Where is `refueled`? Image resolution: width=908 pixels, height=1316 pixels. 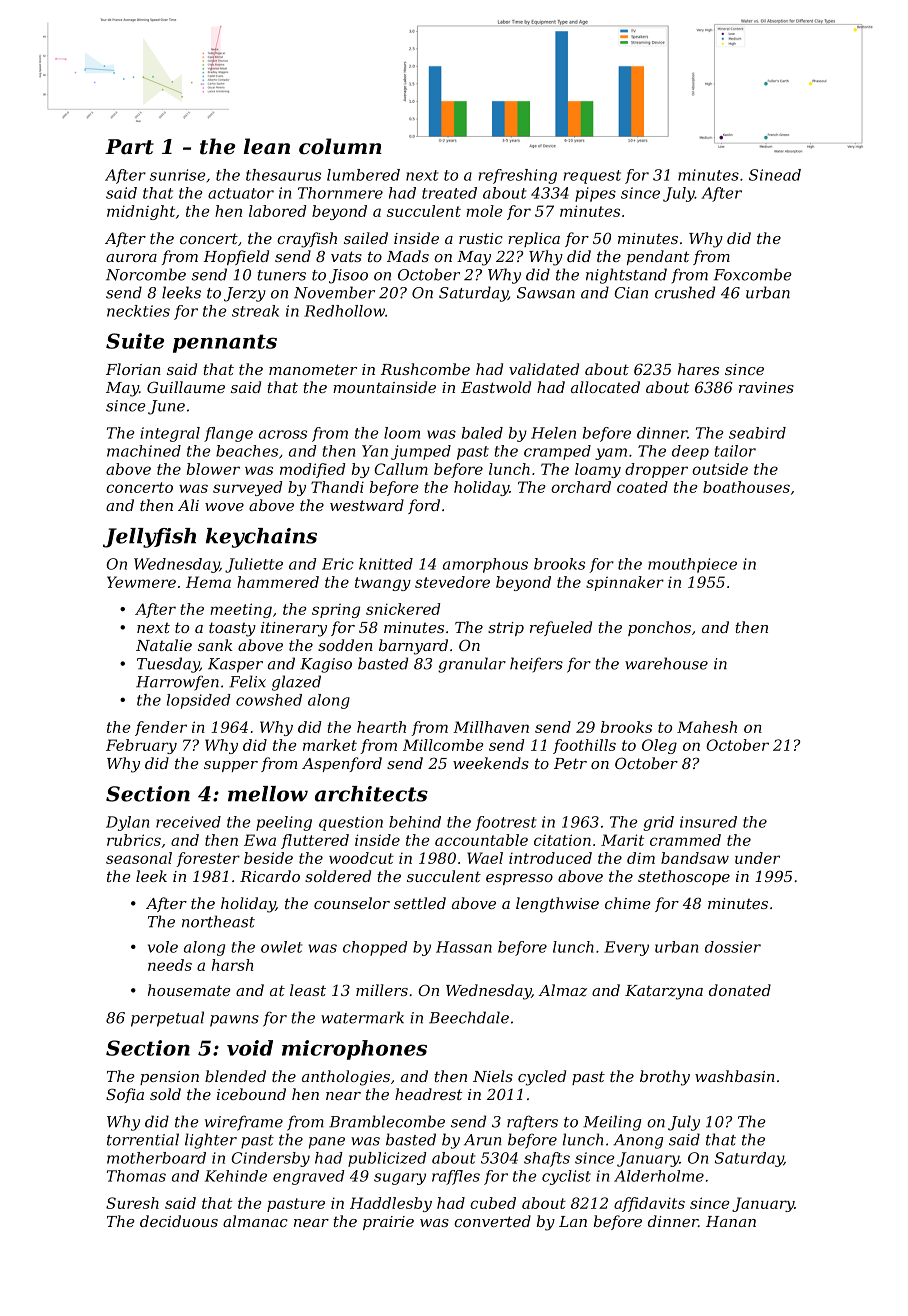 refueled is located at coordinates (561, 628).
